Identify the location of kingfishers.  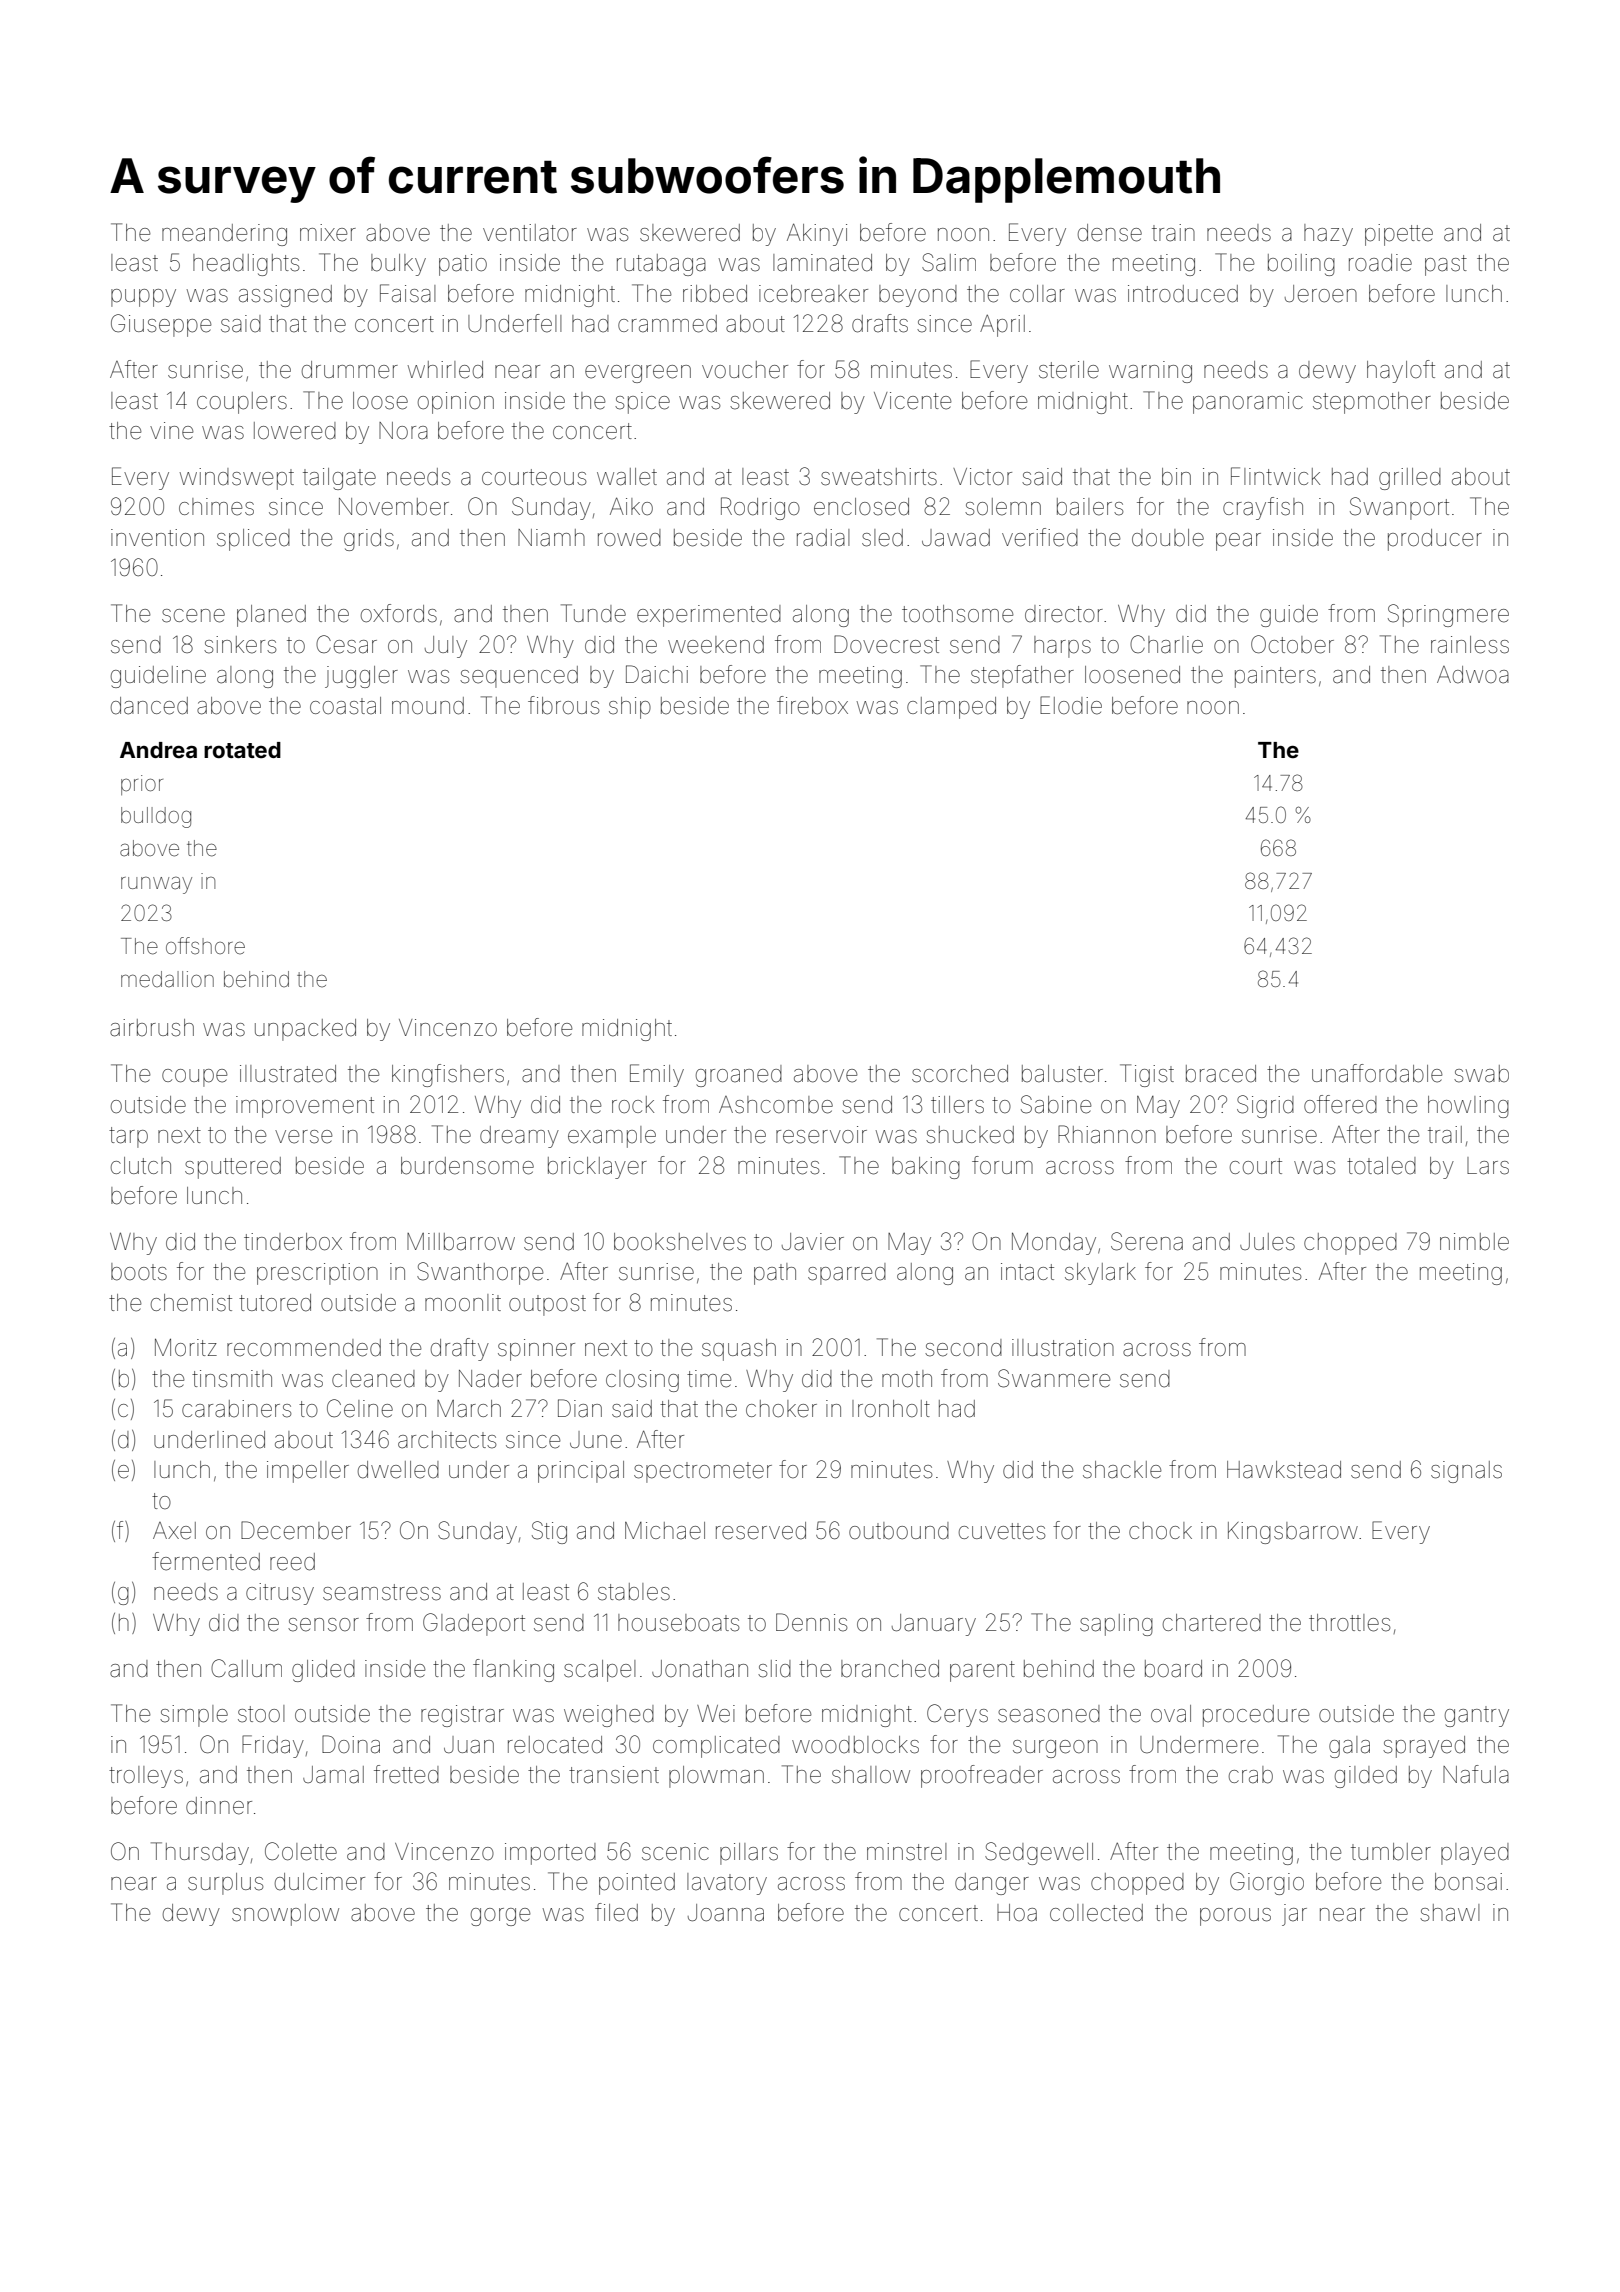
(448, 1075).
